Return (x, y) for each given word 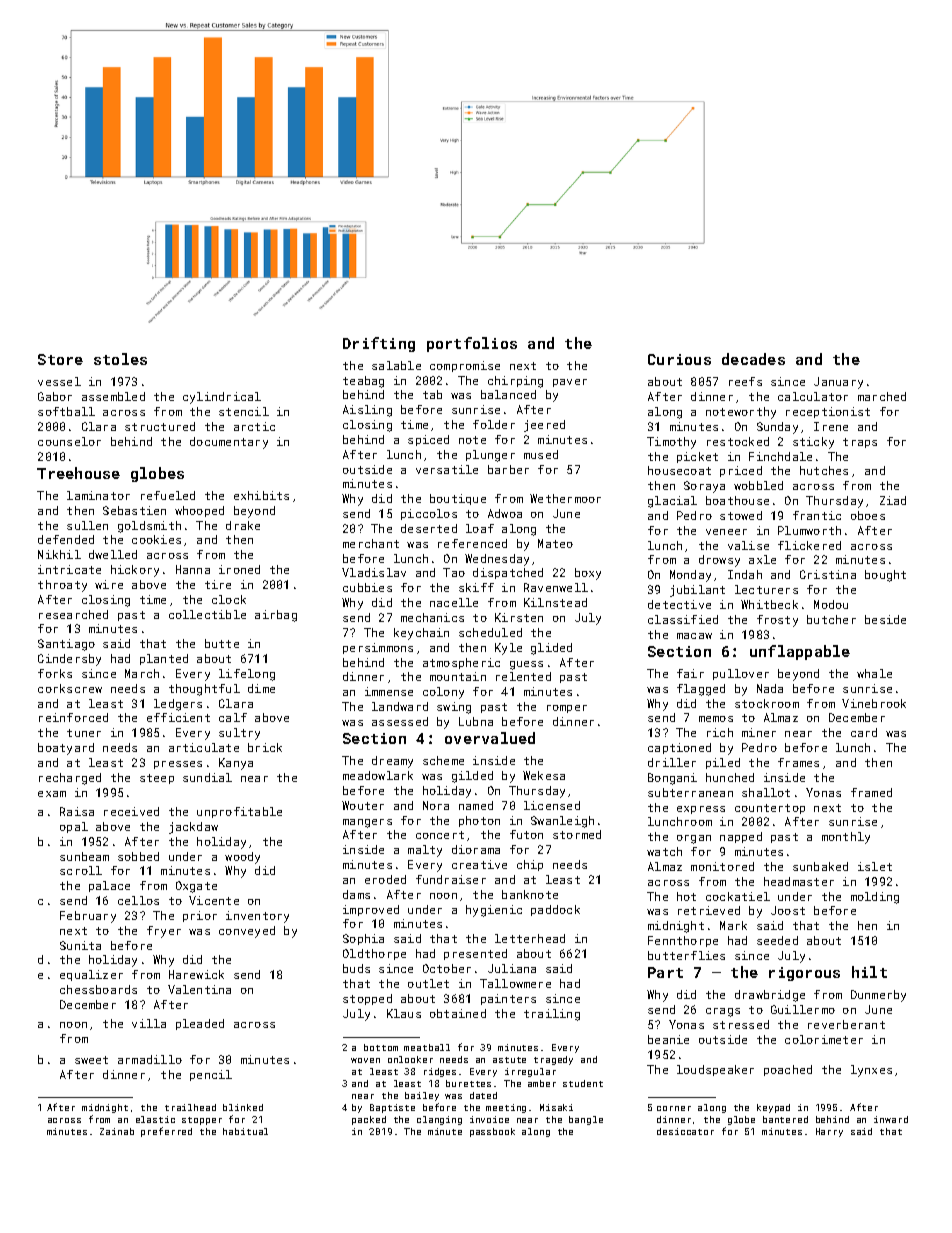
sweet (91, 1060)
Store (60, 359)
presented (475, 954)
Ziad (893, 500)
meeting (506, 1108)
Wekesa (544, 775)
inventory (257, 917)
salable (396, 365)
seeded (777, 940)
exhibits (261, 495)
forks (55, 673)
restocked (738, 441)
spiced (428, 440)
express (701, 810)
